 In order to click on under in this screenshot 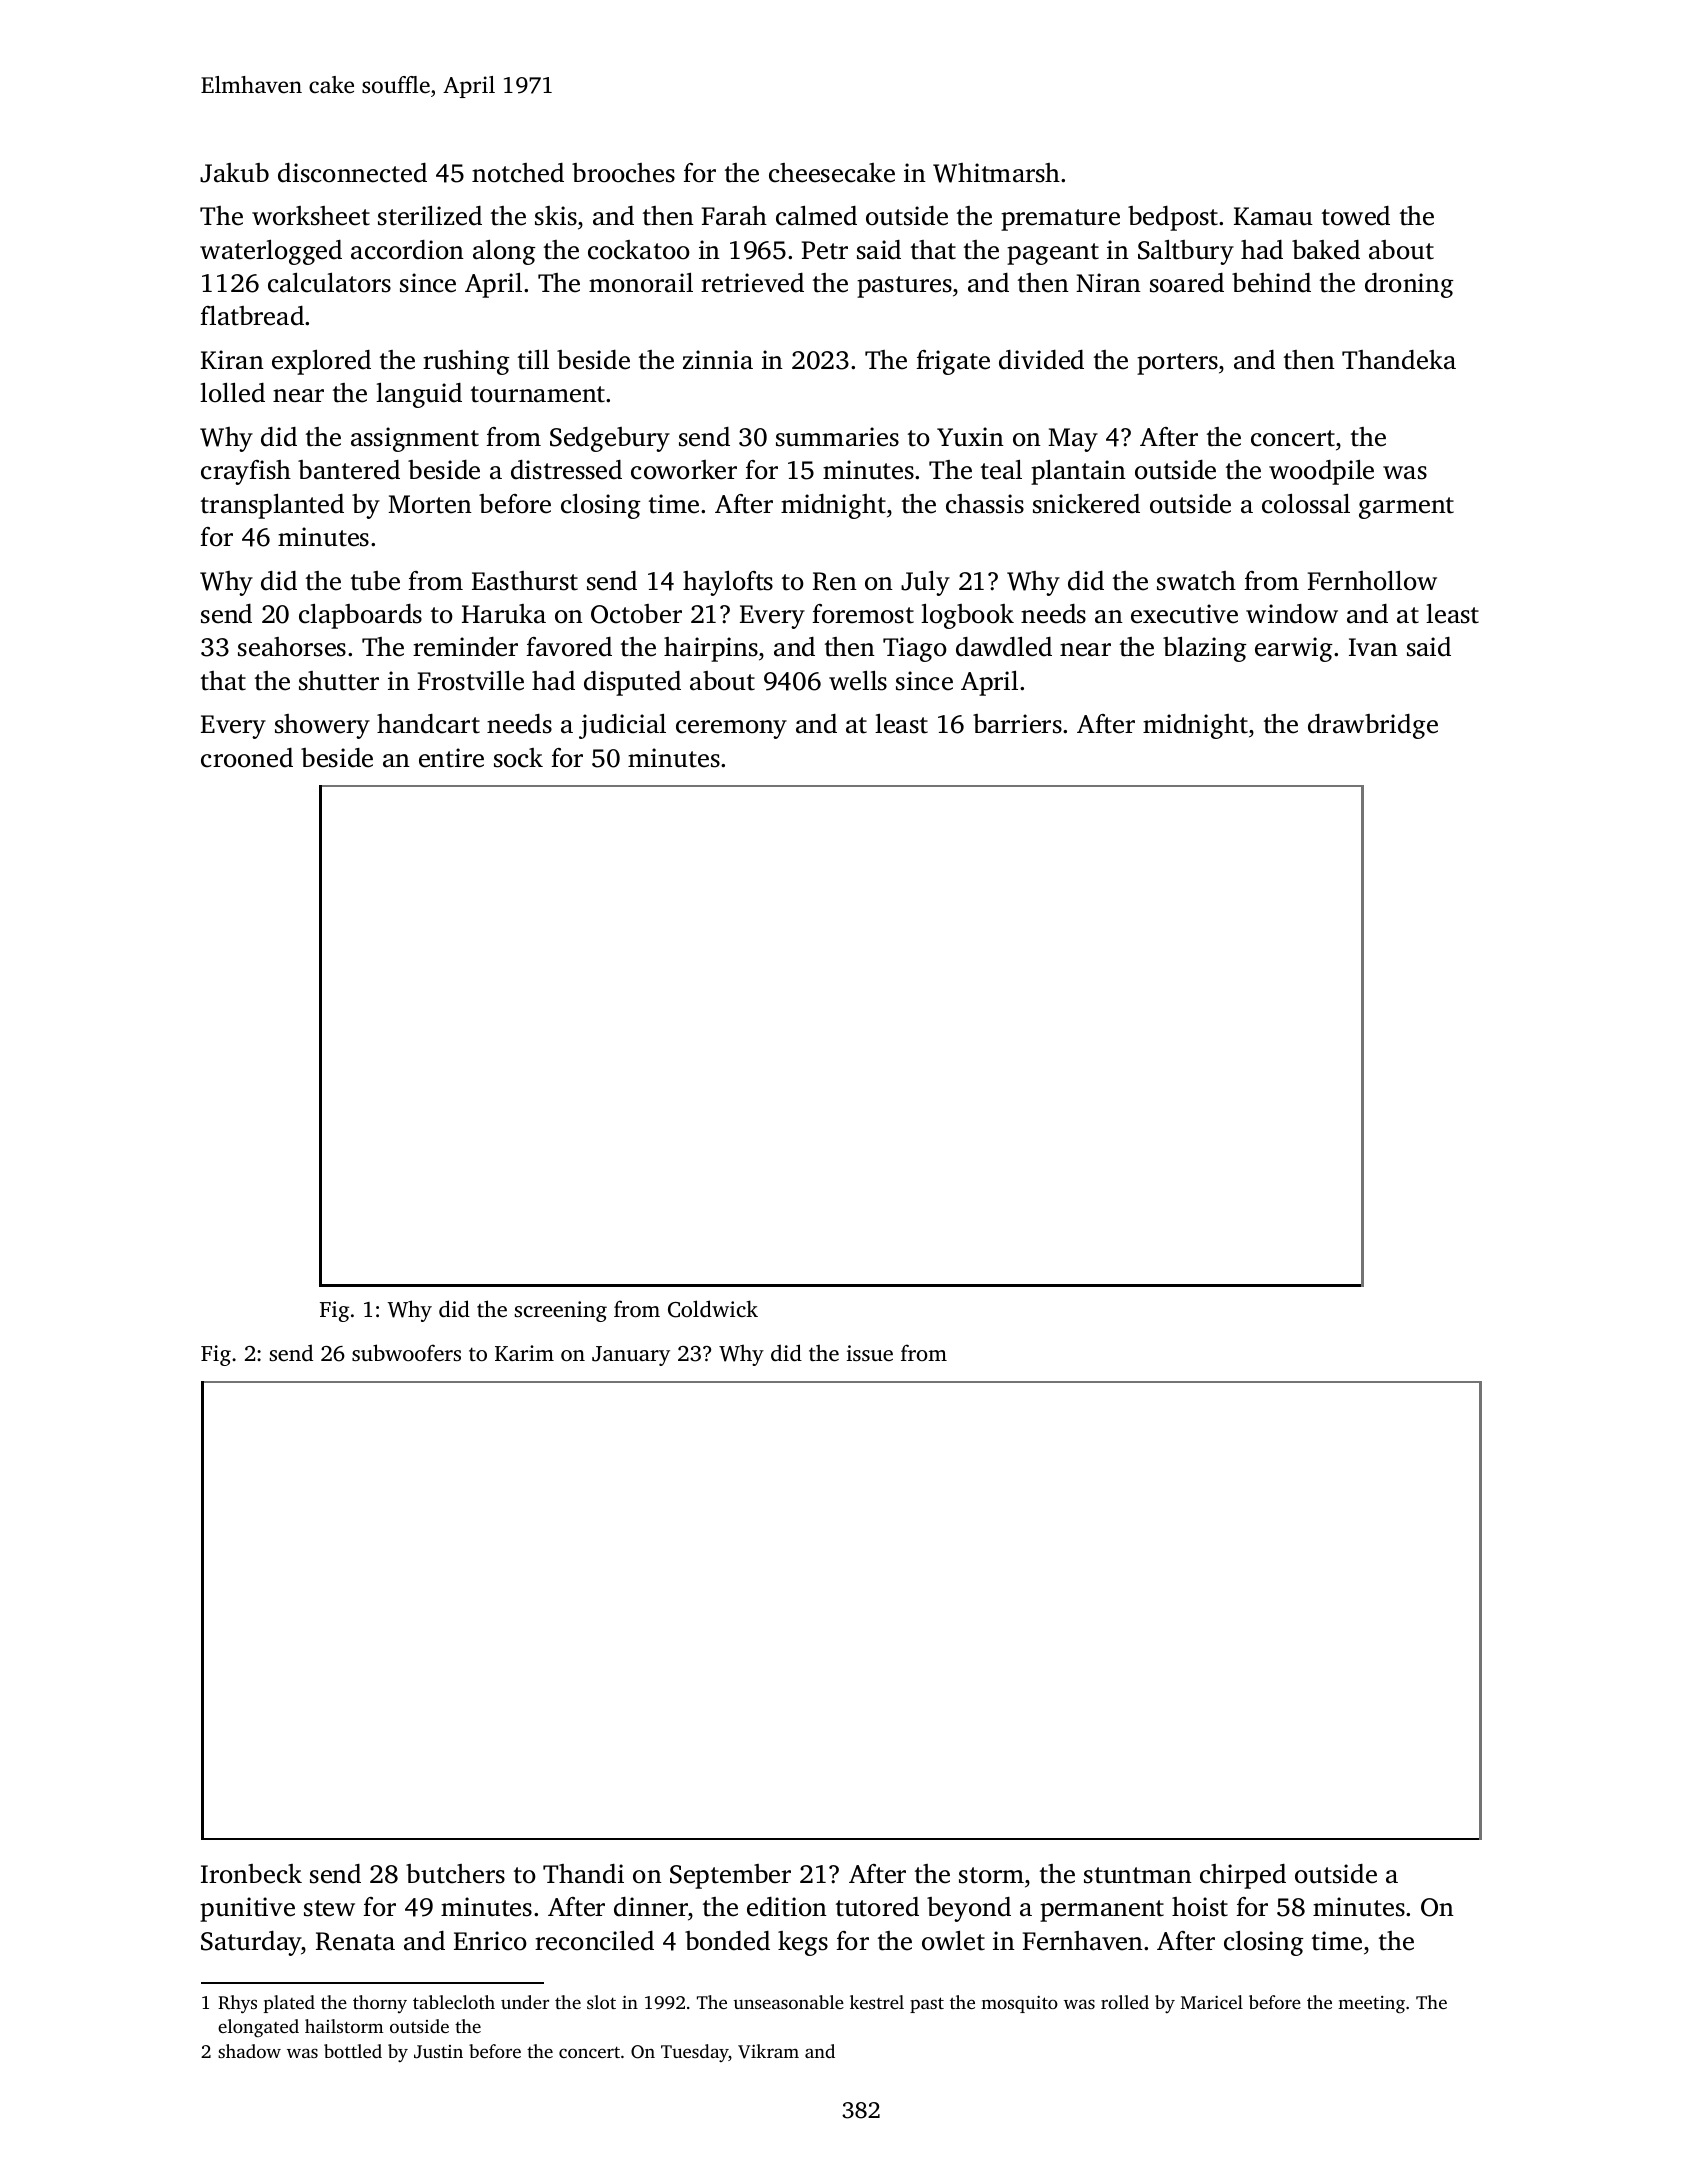, I will do `click(525, 2002)`.
